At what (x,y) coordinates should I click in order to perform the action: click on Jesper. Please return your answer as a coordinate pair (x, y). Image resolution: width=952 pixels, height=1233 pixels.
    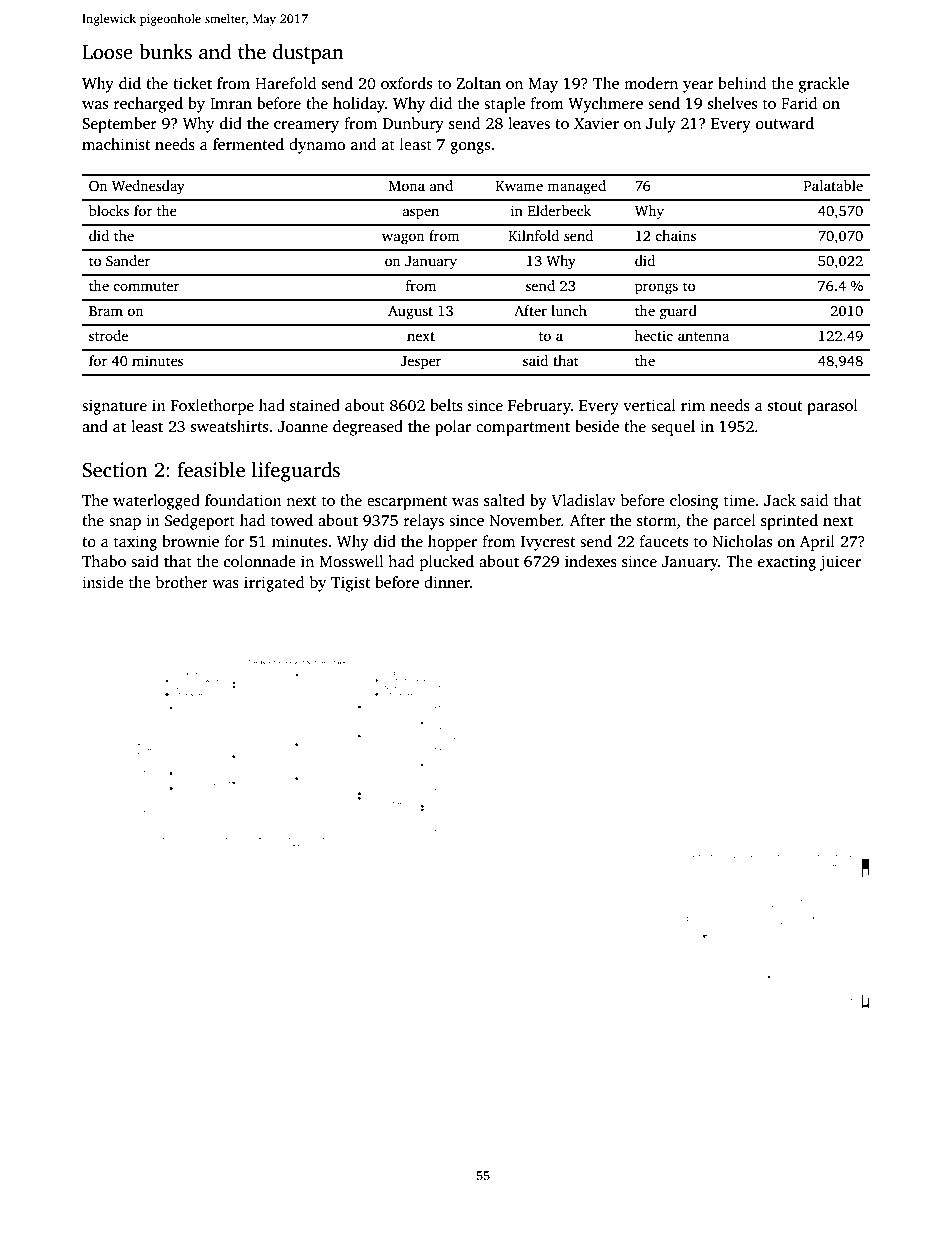
    Looking at the image, I should click on (421, 363).
